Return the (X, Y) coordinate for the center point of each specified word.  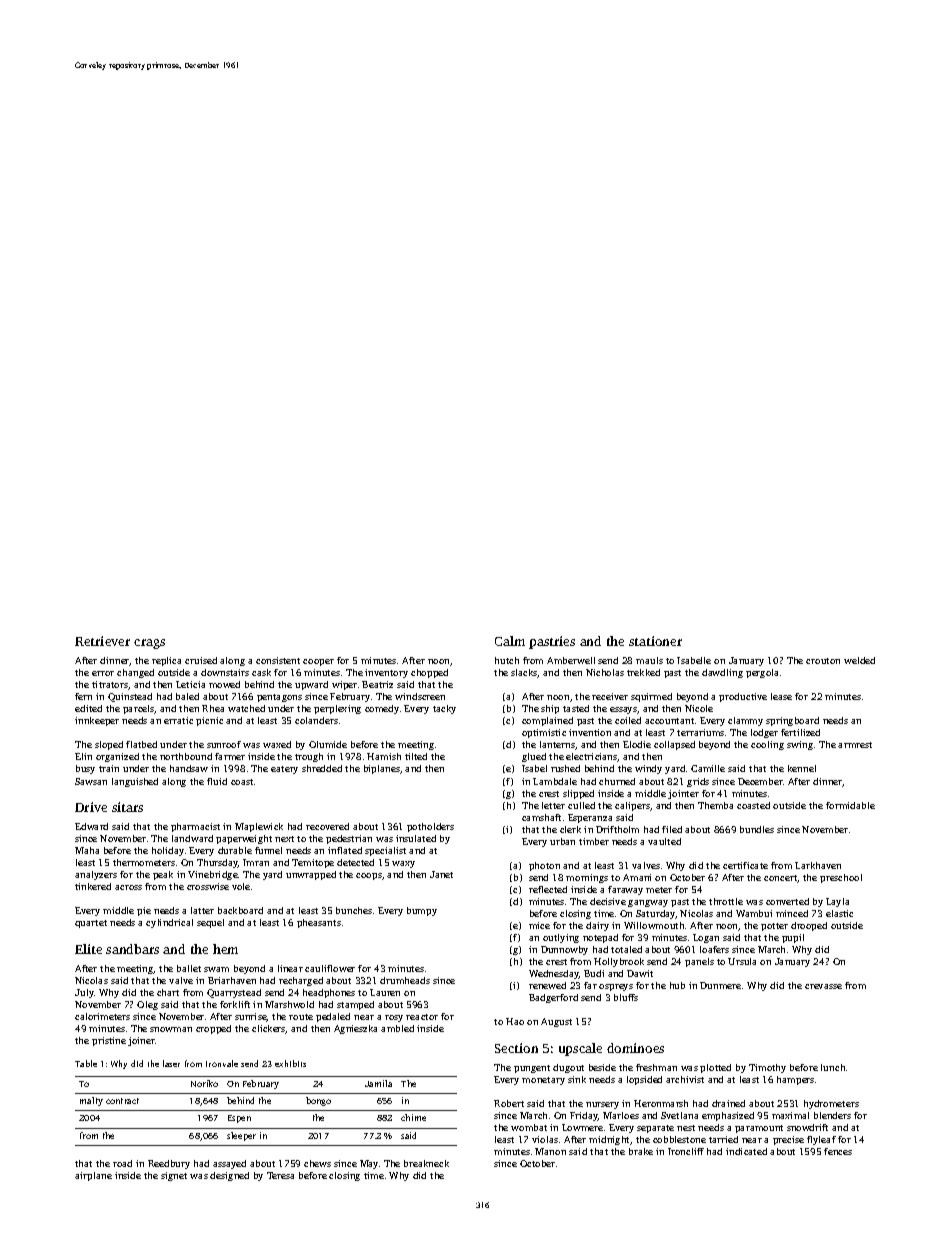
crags (149, 644)
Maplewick (259, 827)
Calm (510, 641)
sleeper (241, 1136)
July (84, 993)
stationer (655, 641)
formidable (850, 805)
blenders (832, 1115)
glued (534, 757)
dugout (568, 1068)
